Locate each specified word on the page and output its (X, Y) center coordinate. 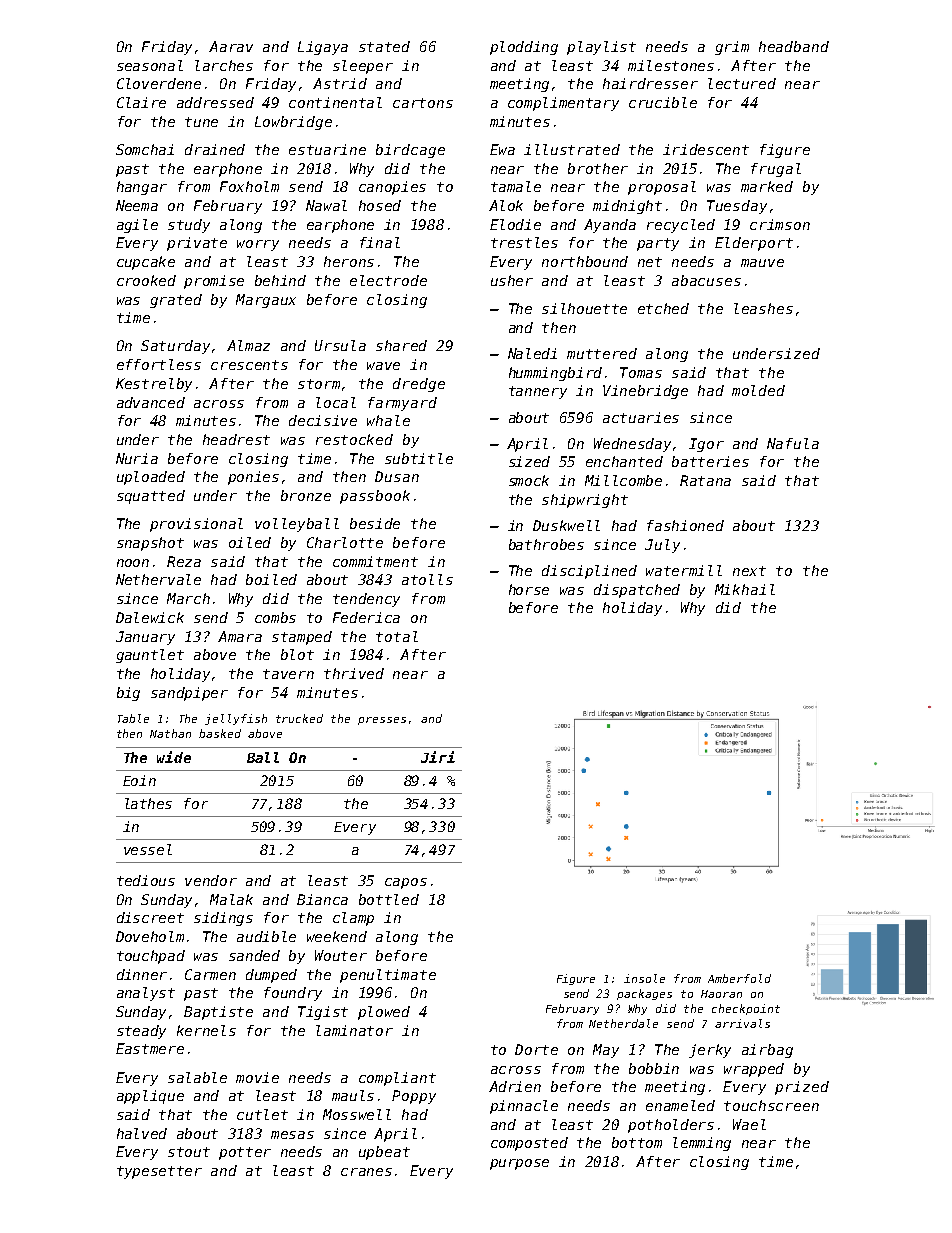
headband (794, 46)
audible (266, 936)
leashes (763, 308)
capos (406, 883)
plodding (524, 48)
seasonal (150, 65)
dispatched (637, 591)
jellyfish (236, 719)
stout (189, 1152)
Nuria (137, 458)
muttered (602, 353)
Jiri (438, 757)
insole (644, 978)
